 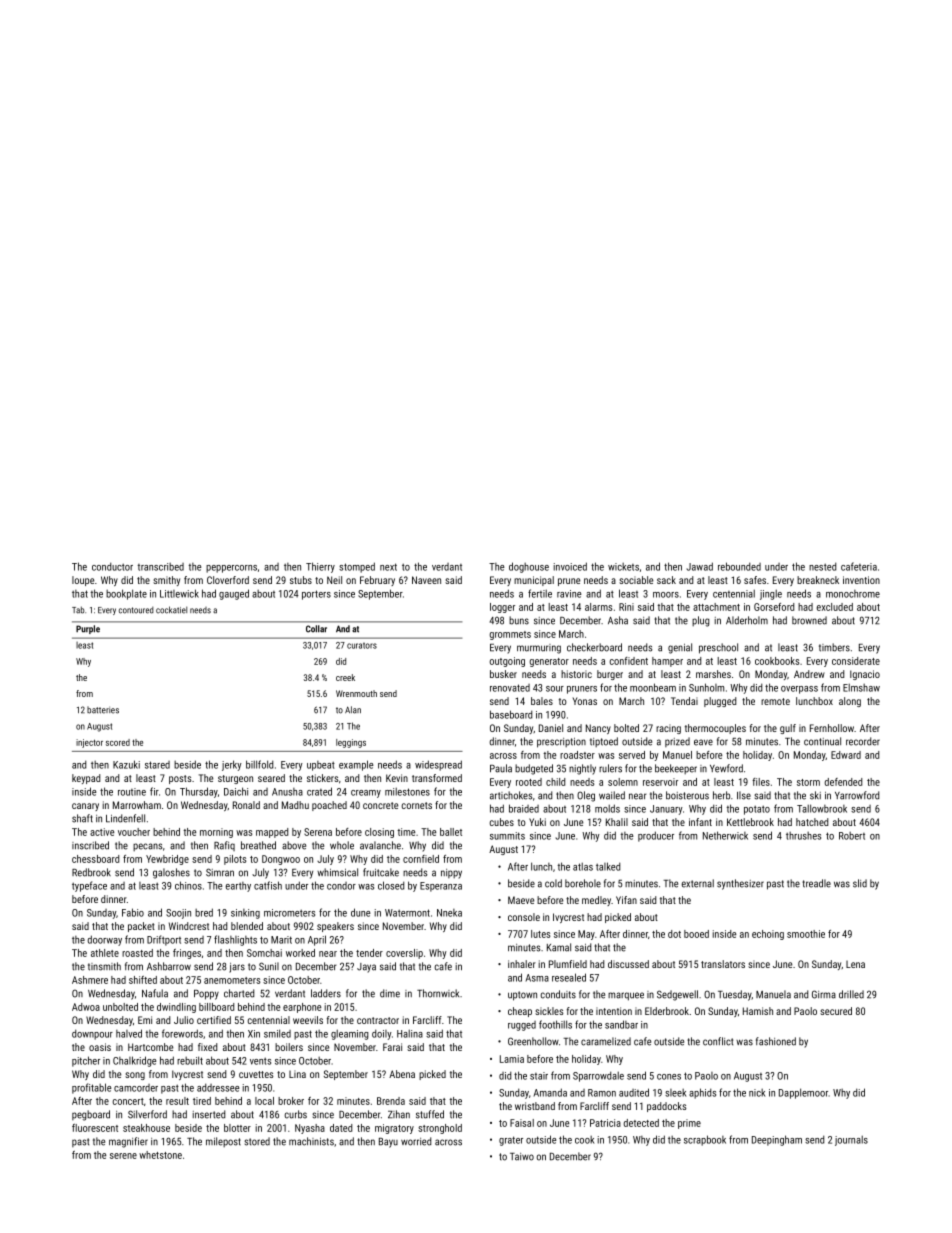 What do you see at coordinates (537, 822) in the document?
I see `Yuki` at bounding box center [537, 822].
